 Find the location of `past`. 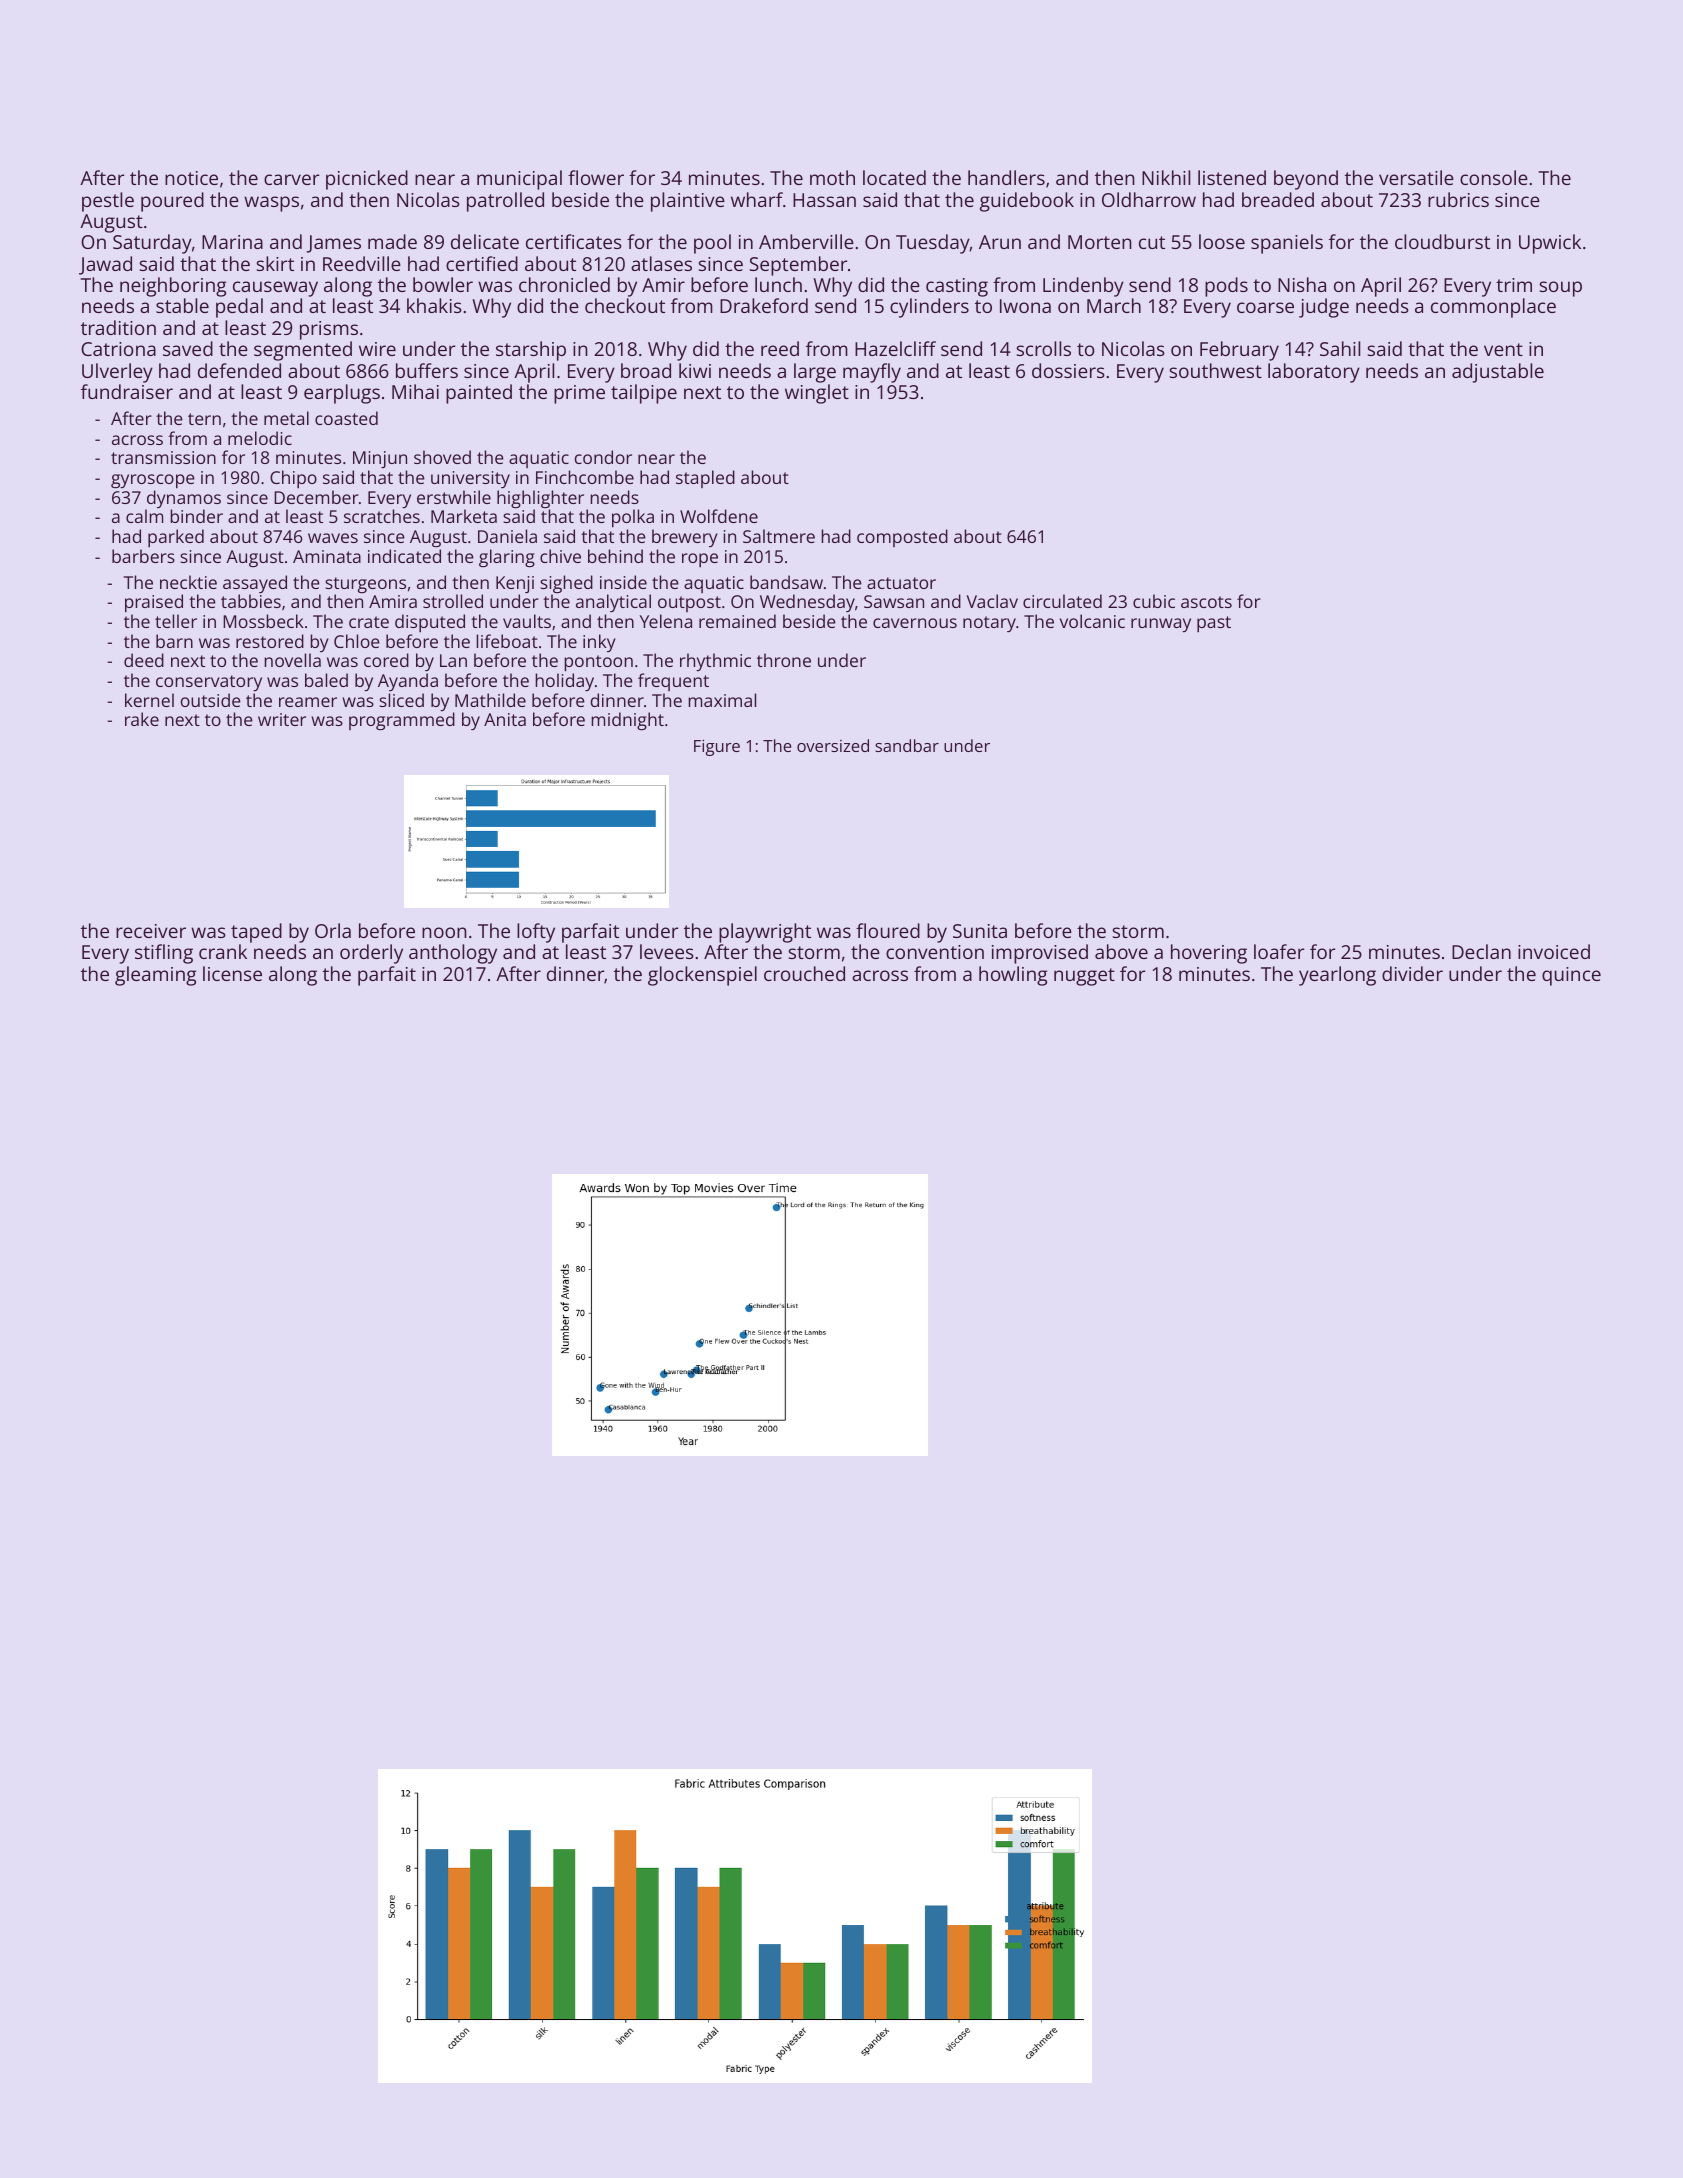

past is located at coordinates (1214, 624).
